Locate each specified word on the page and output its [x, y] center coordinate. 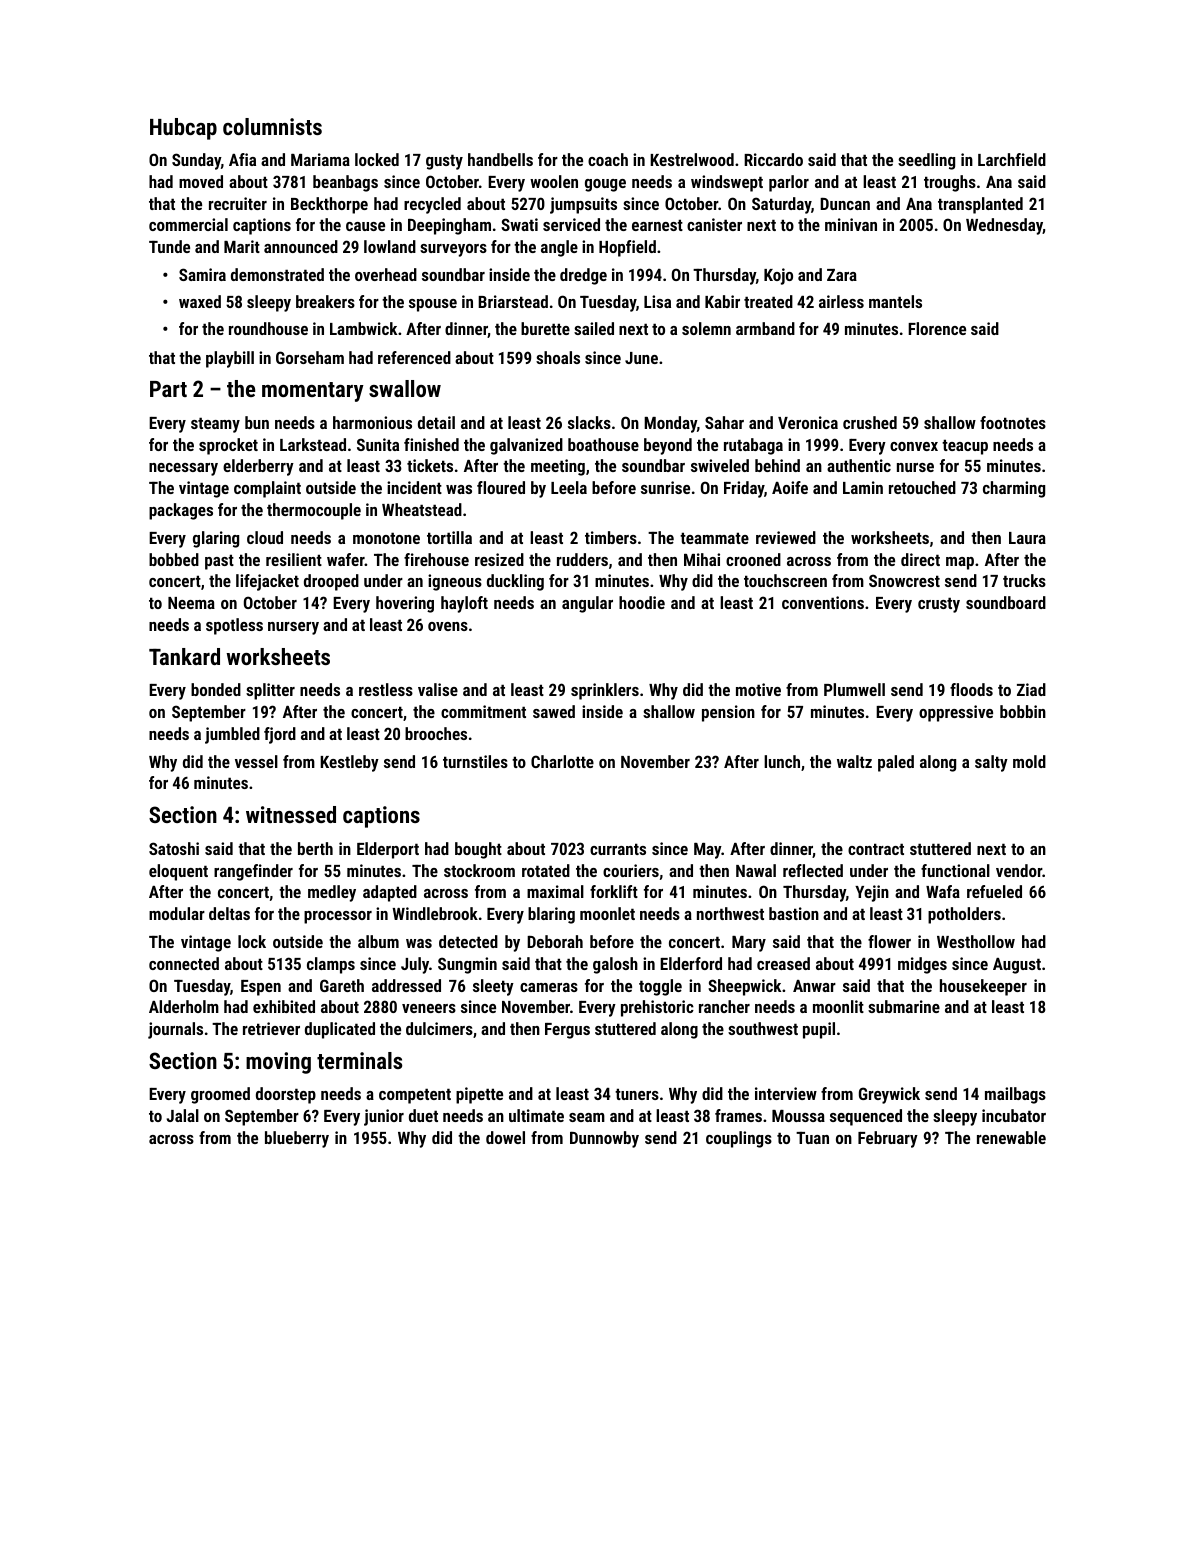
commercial [188, 224]
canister [714, 224]
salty [991, 763]
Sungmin [467, 965]
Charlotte [562, 761]
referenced [414, 357]
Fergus [567, 1031]
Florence [937, 328]
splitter [270, 691]
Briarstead [513, 301]
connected [184, 963]
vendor [1019, 870]
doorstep [286, 1095]
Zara [842, 275]
